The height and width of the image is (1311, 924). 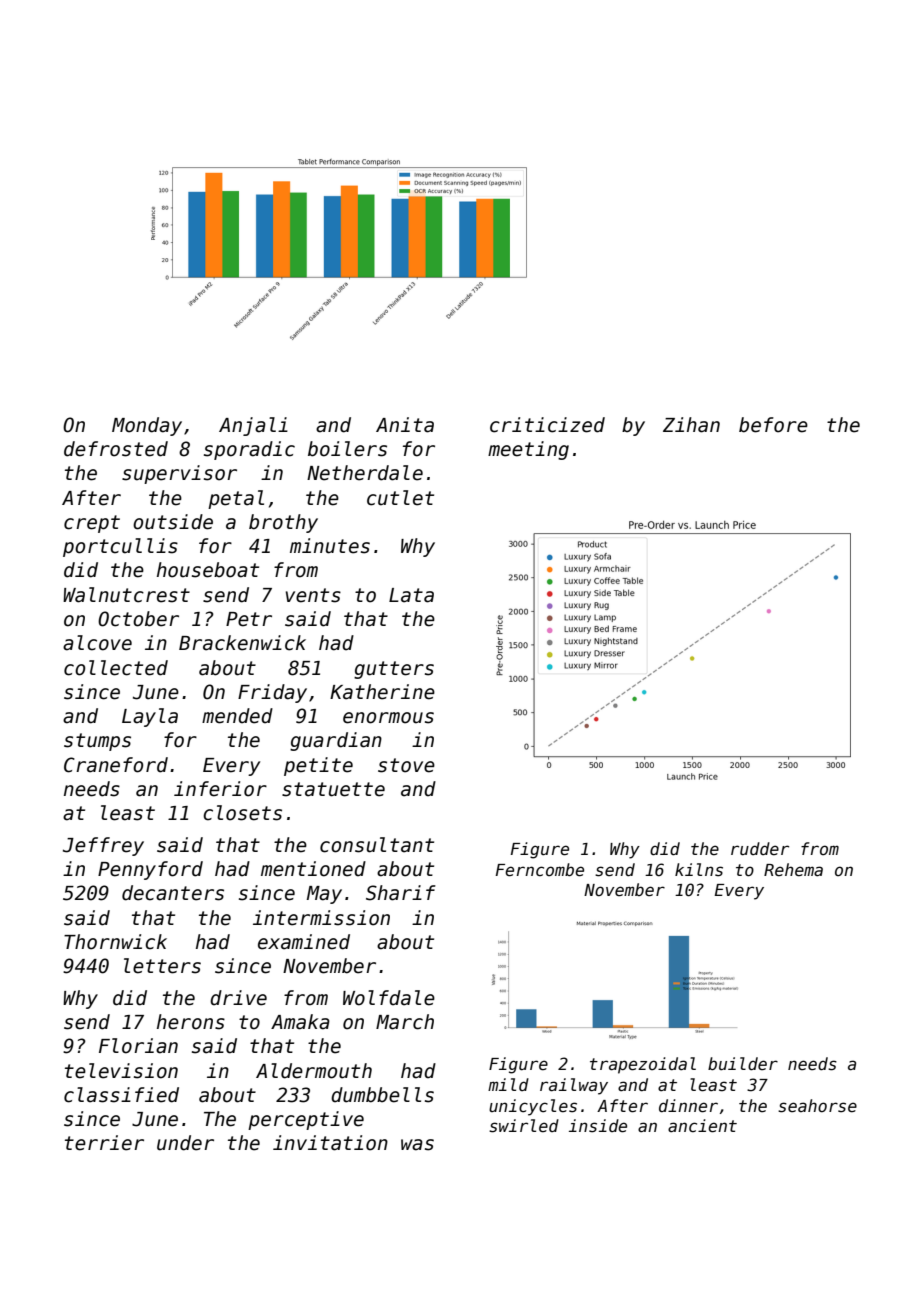 I want to click on classified, so click(x=121, y=1095).
